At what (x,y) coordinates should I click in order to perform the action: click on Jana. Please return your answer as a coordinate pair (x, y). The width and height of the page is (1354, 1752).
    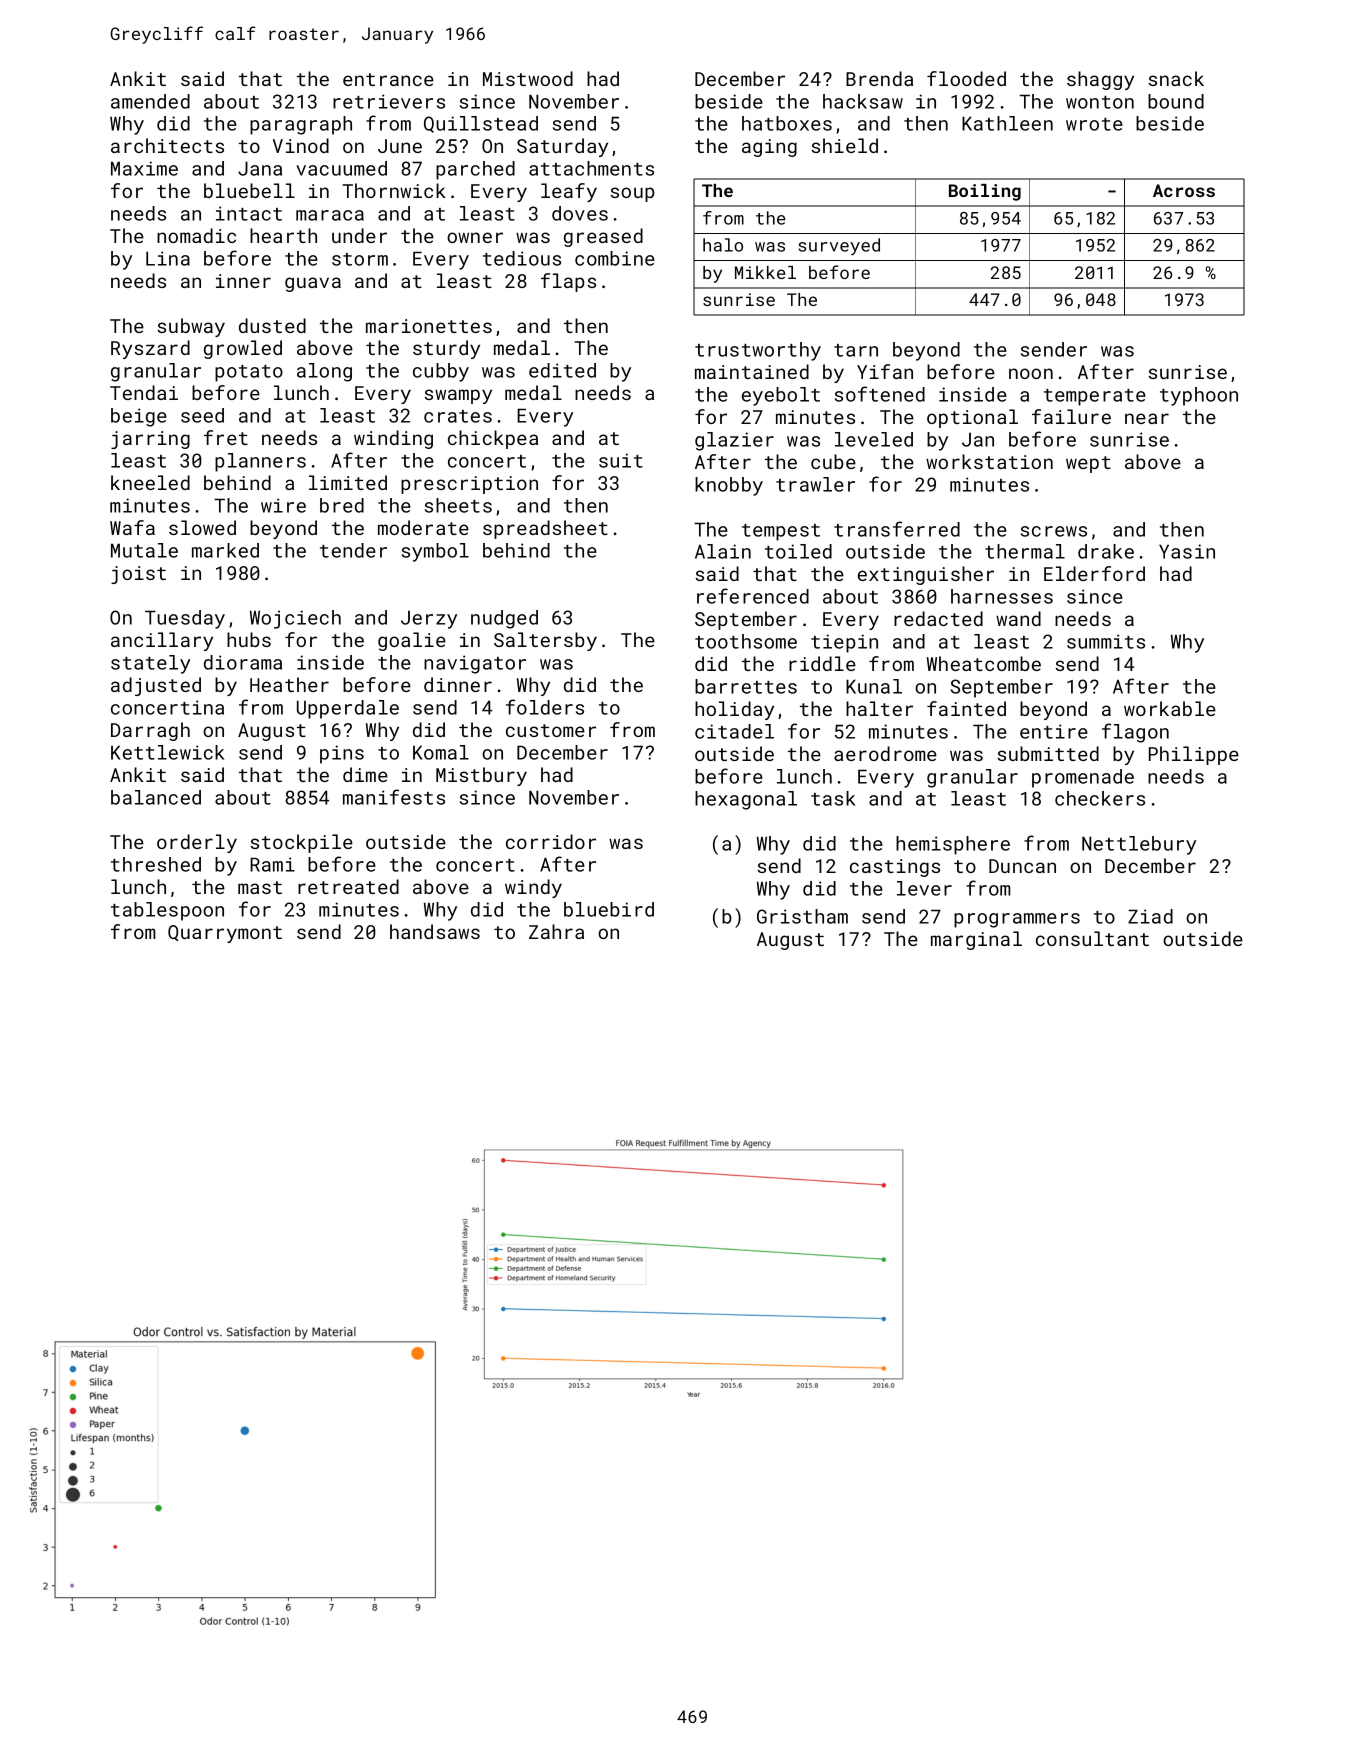
    Looking at the image, I should click on (260, 168).
